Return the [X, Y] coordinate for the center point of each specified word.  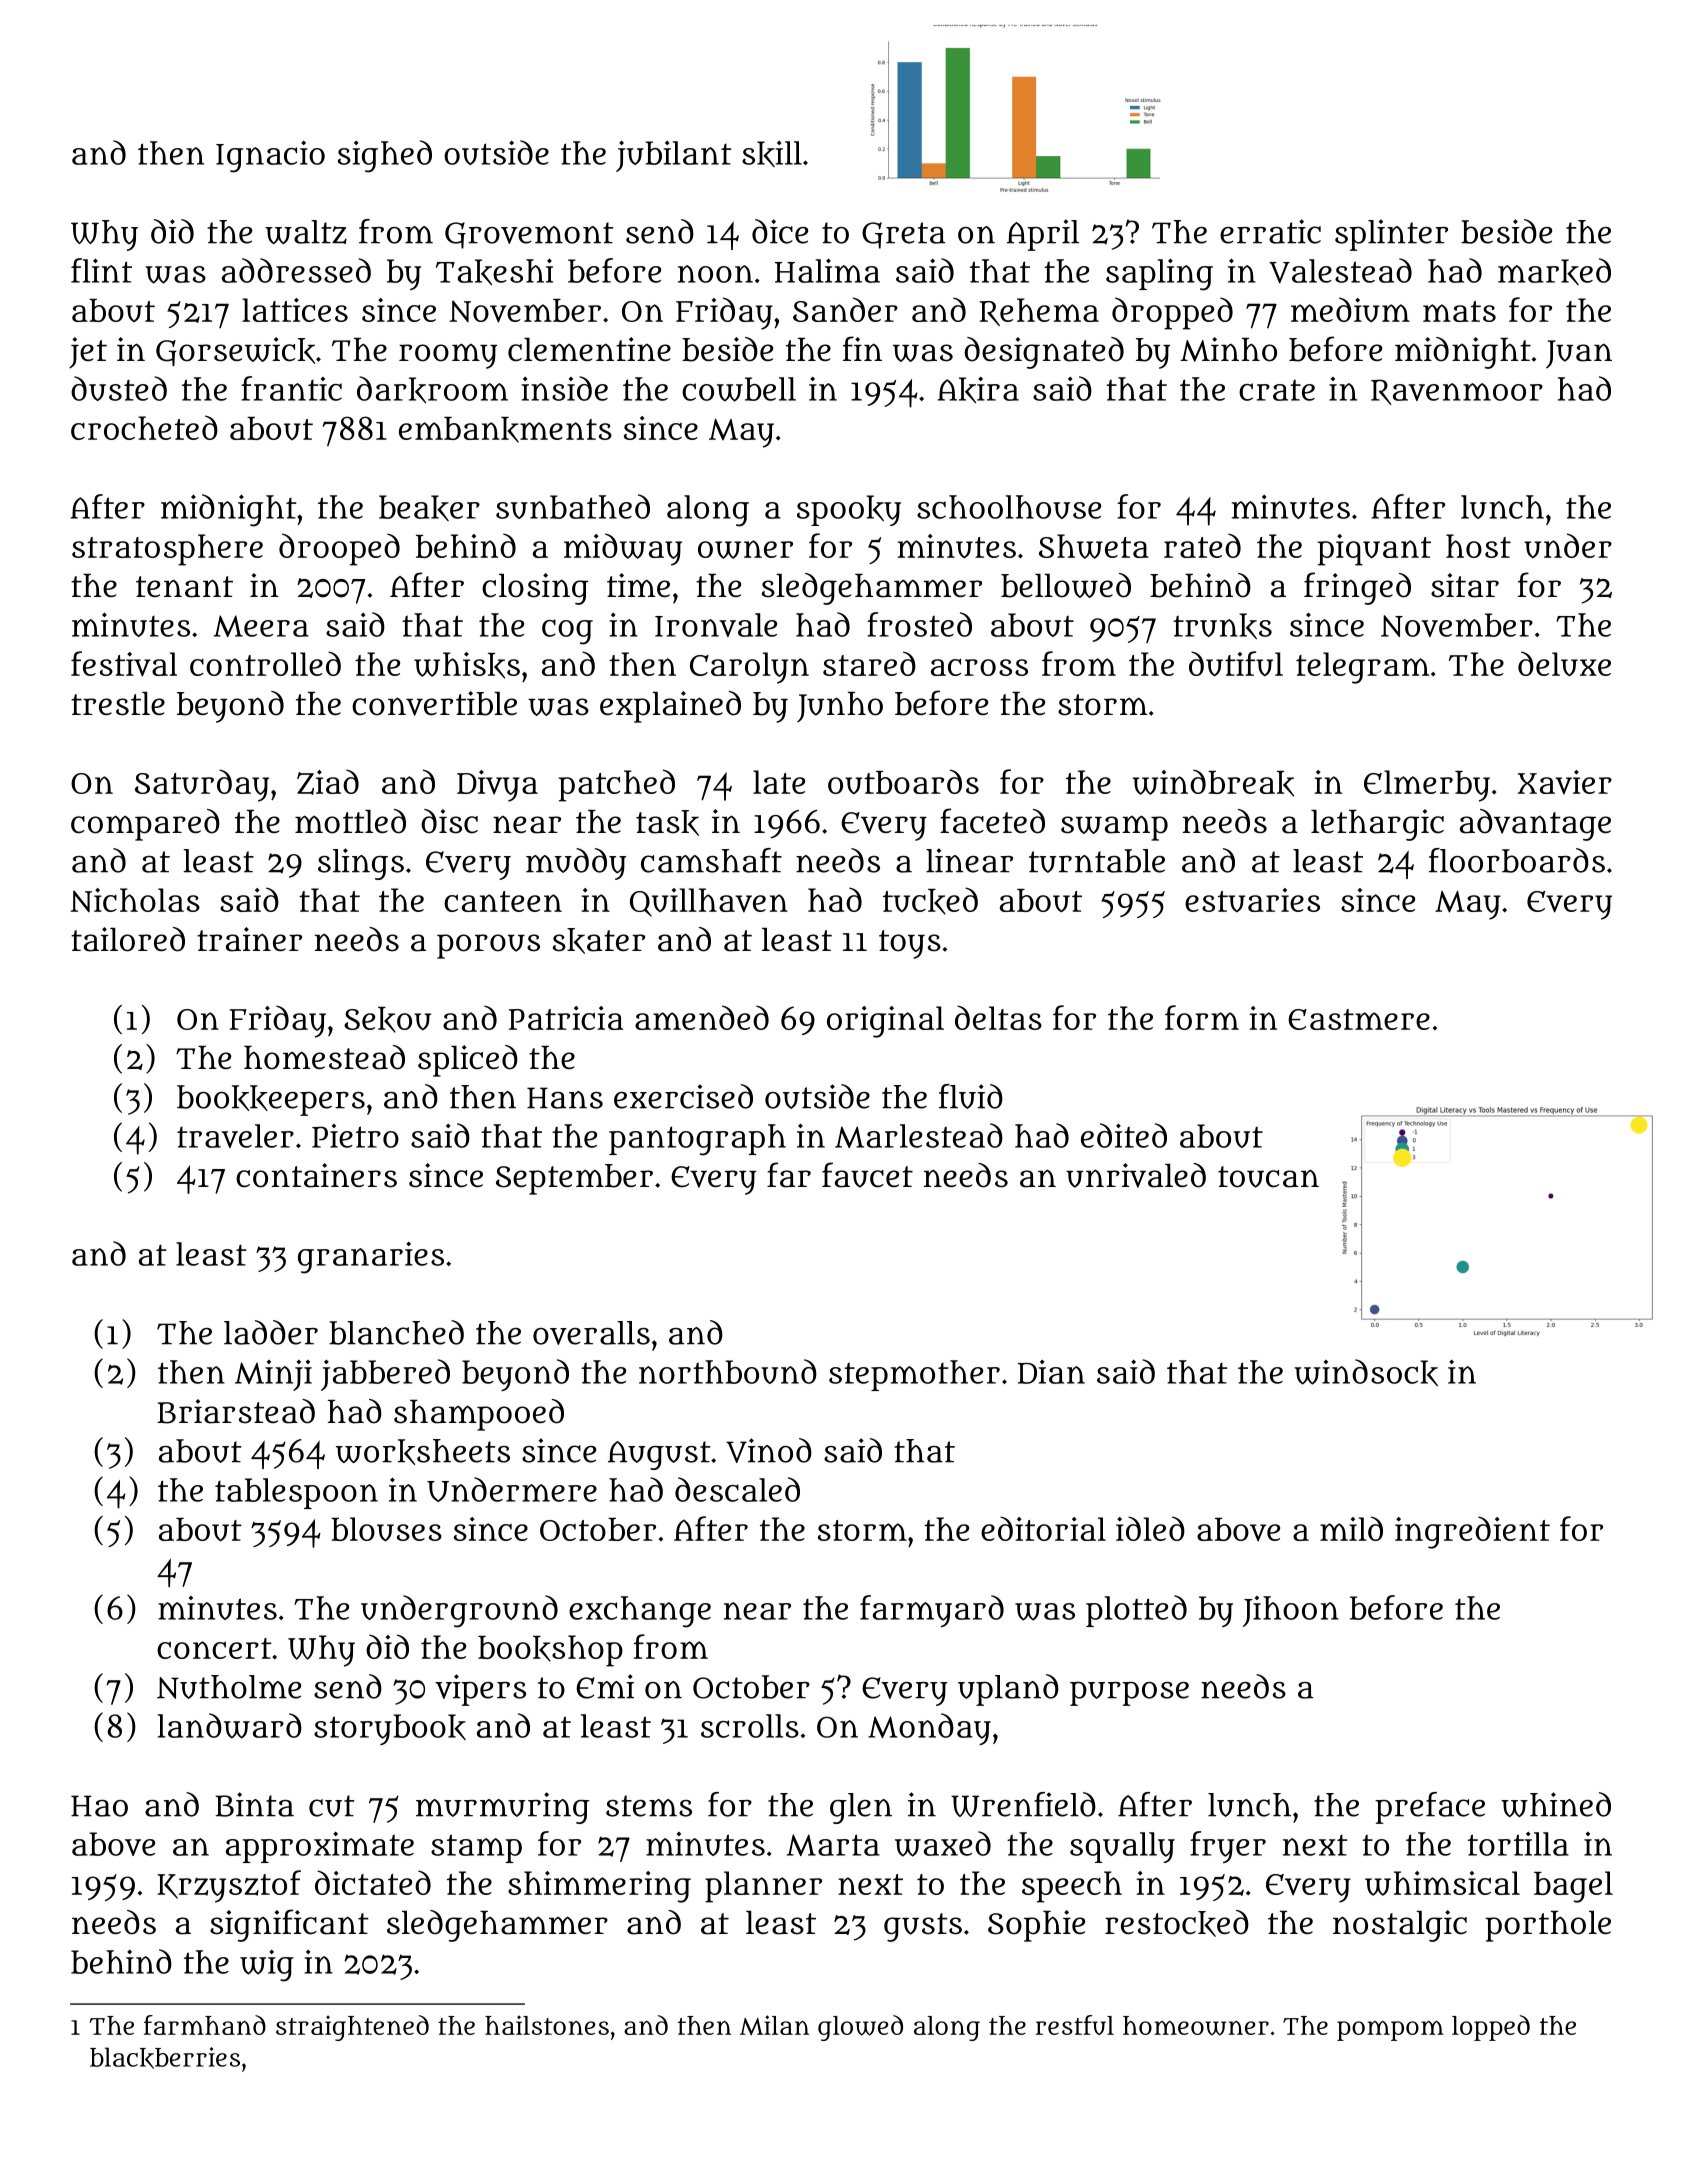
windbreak [1213, 783]
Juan [1579, 354]
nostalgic [1400, 1926]
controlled [265, 663]
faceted [992, 821]
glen [861, 1808]
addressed [296, 270]
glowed [860, 2028]
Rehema [1039, 312]
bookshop [550, 1651]
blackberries [165, 2058]
